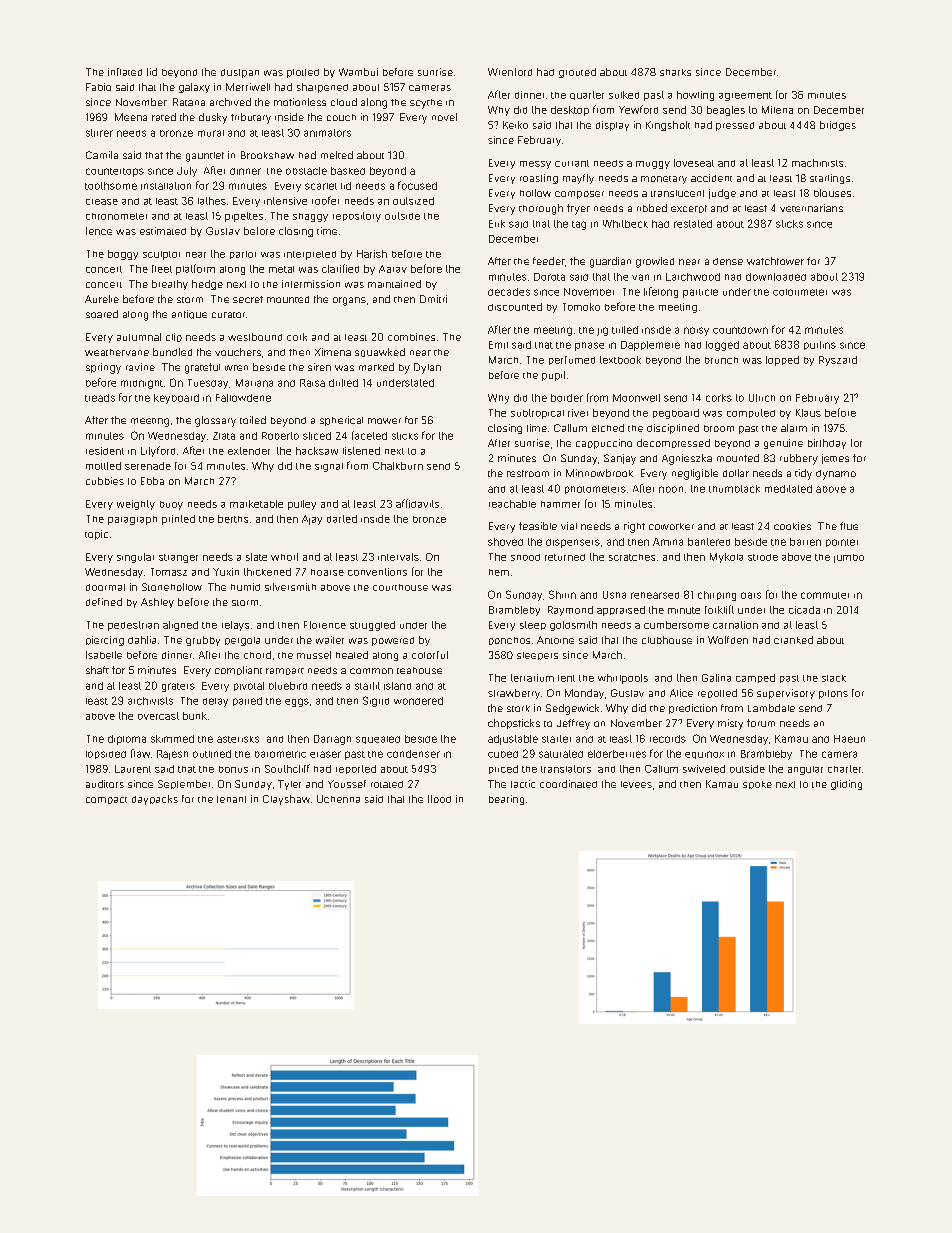  What do you see at coordinates (377, 572) in the screenshot?
I see `conventions` at bounding box center [377, 572].
